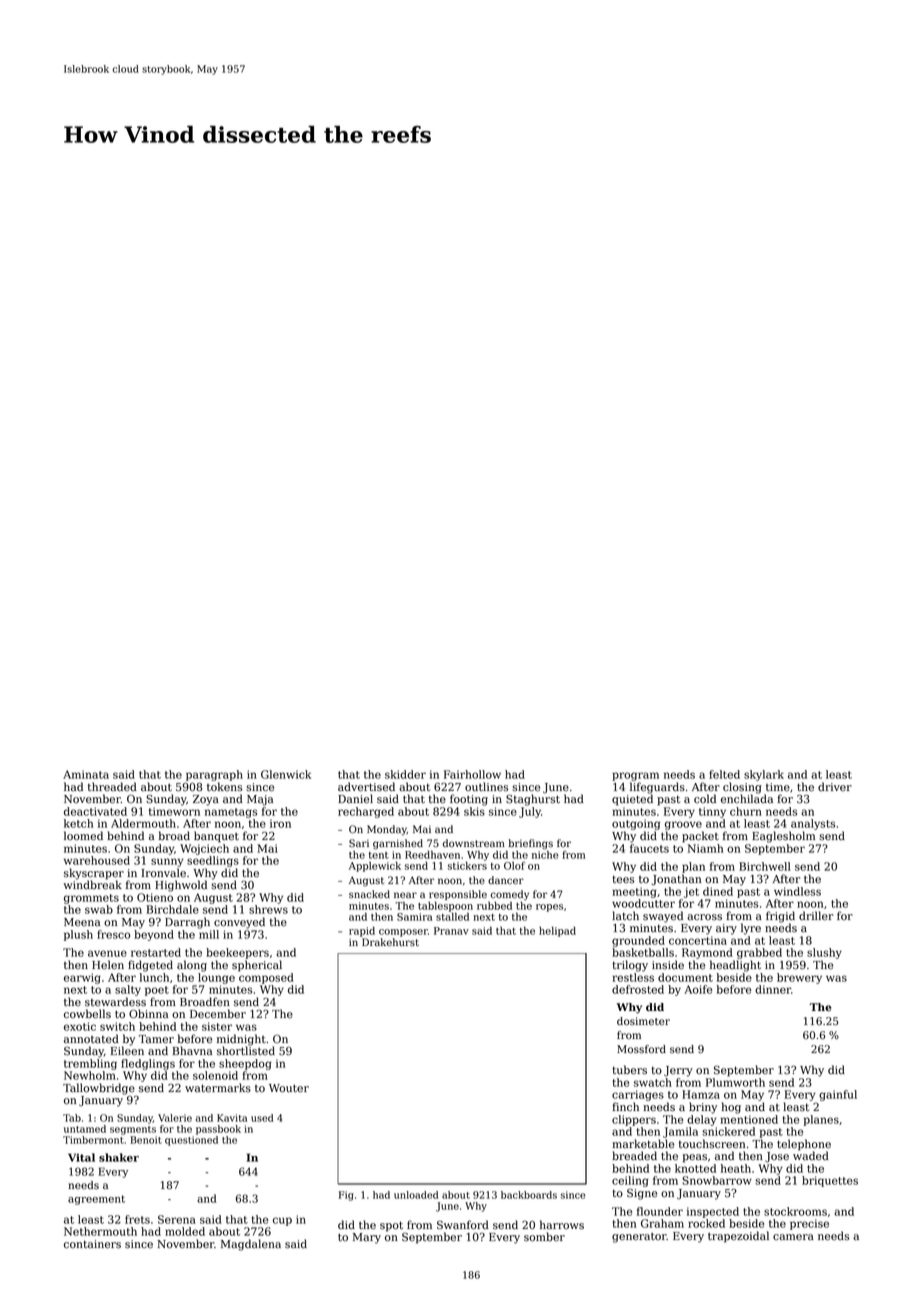 The height and width of the screenshot is (1308, 924). Describe the element at coordinates (86, 774) in the screenshot. I see `Aminata` at that location.
